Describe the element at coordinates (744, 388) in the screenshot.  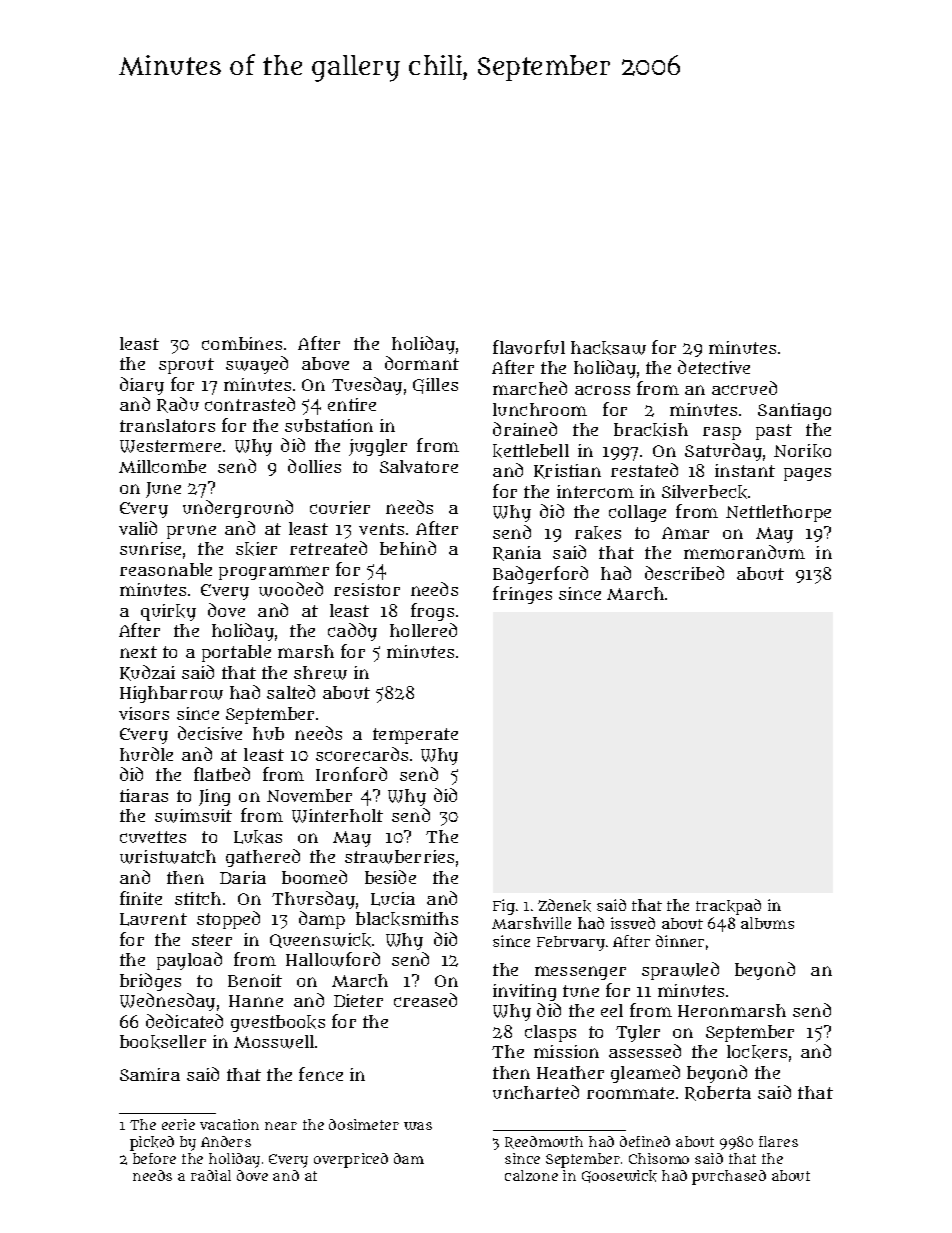
I see `accrued` at that location.
